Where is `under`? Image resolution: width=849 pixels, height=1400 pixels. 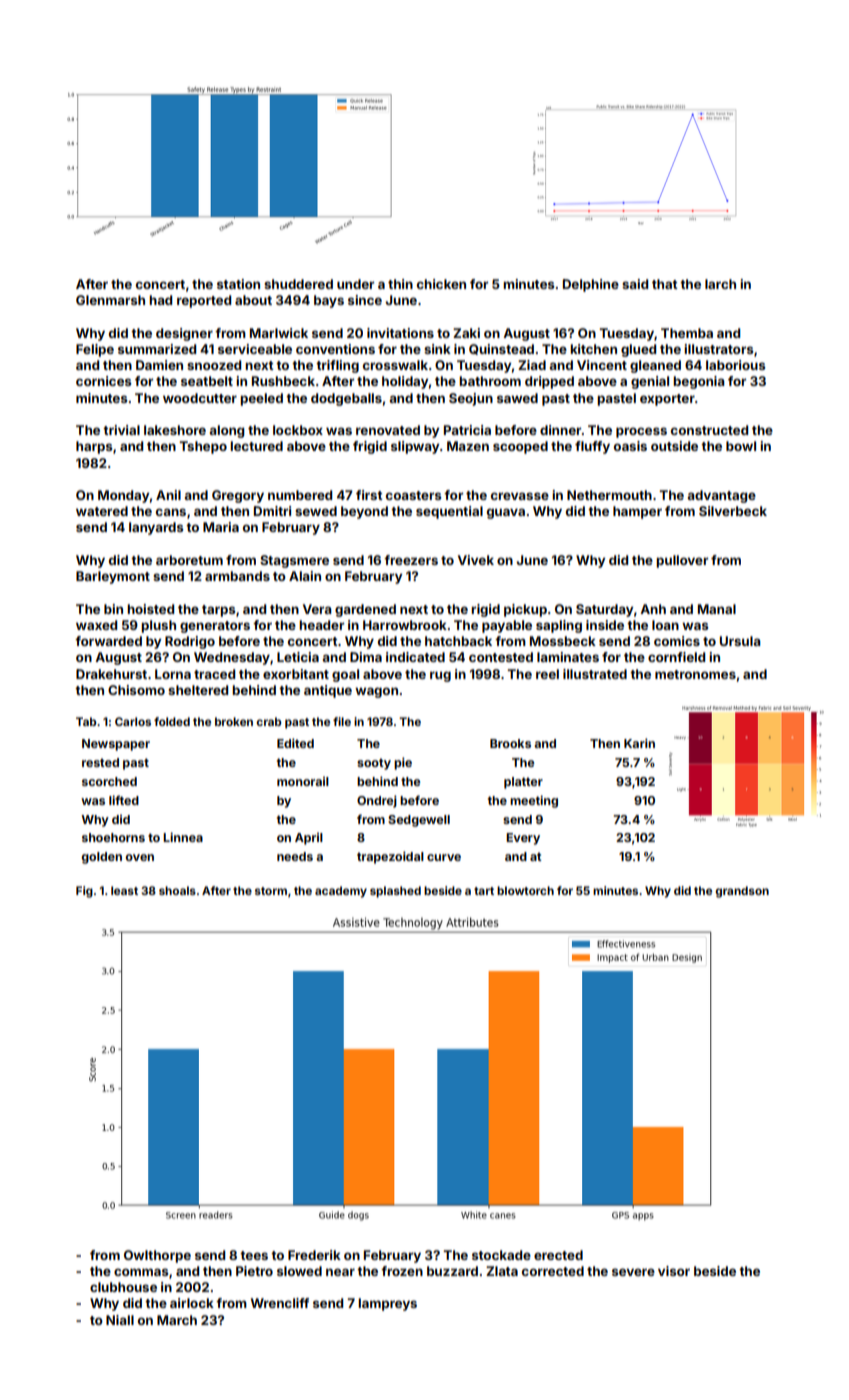
under is located at coordinates (355, 284).
